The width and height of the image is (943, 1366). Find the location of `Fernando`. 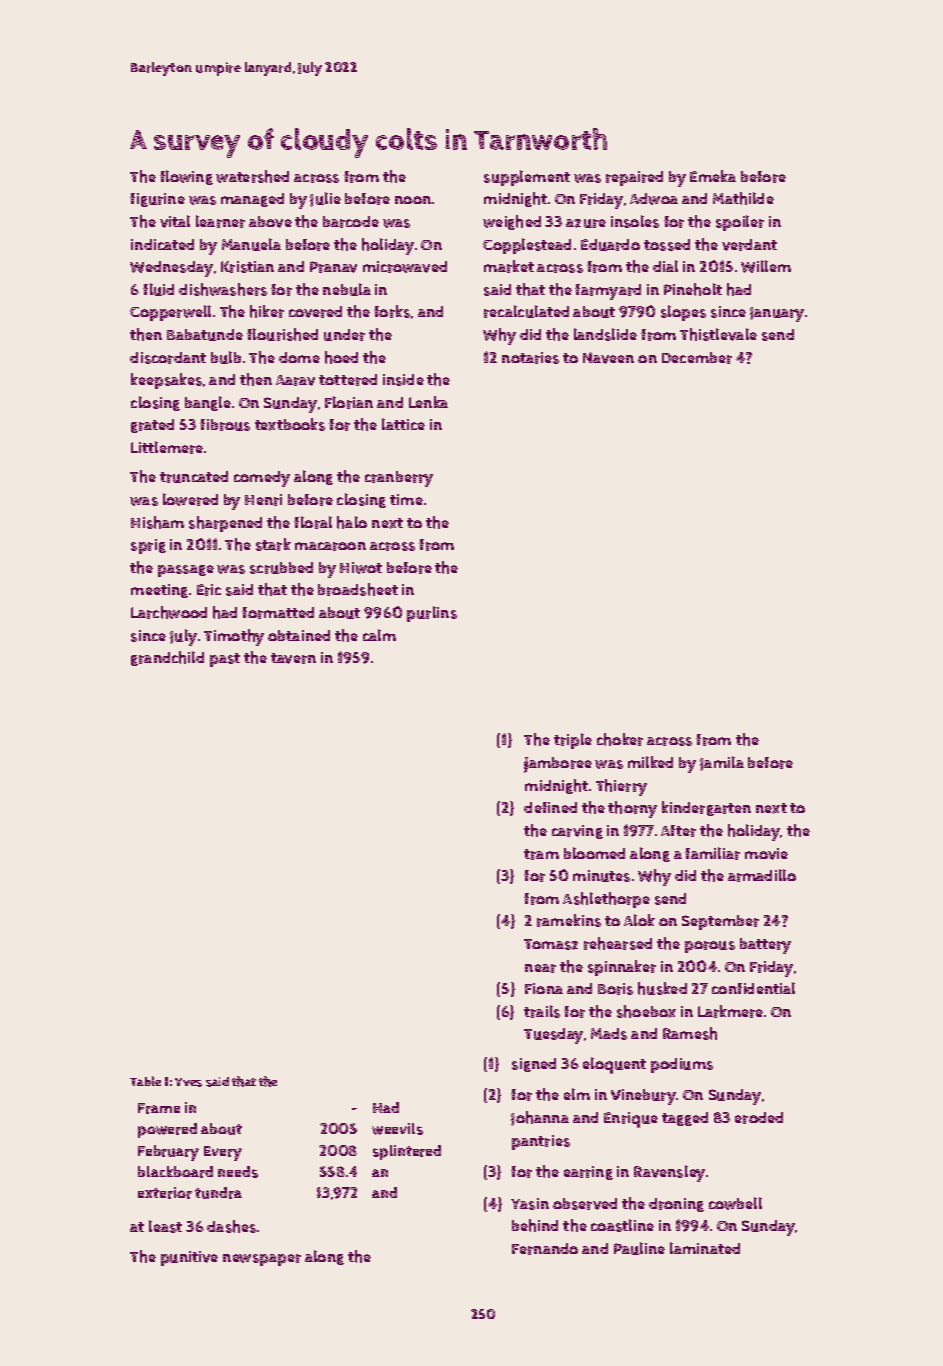

Fernando is located at coordinates (545, 1249).
